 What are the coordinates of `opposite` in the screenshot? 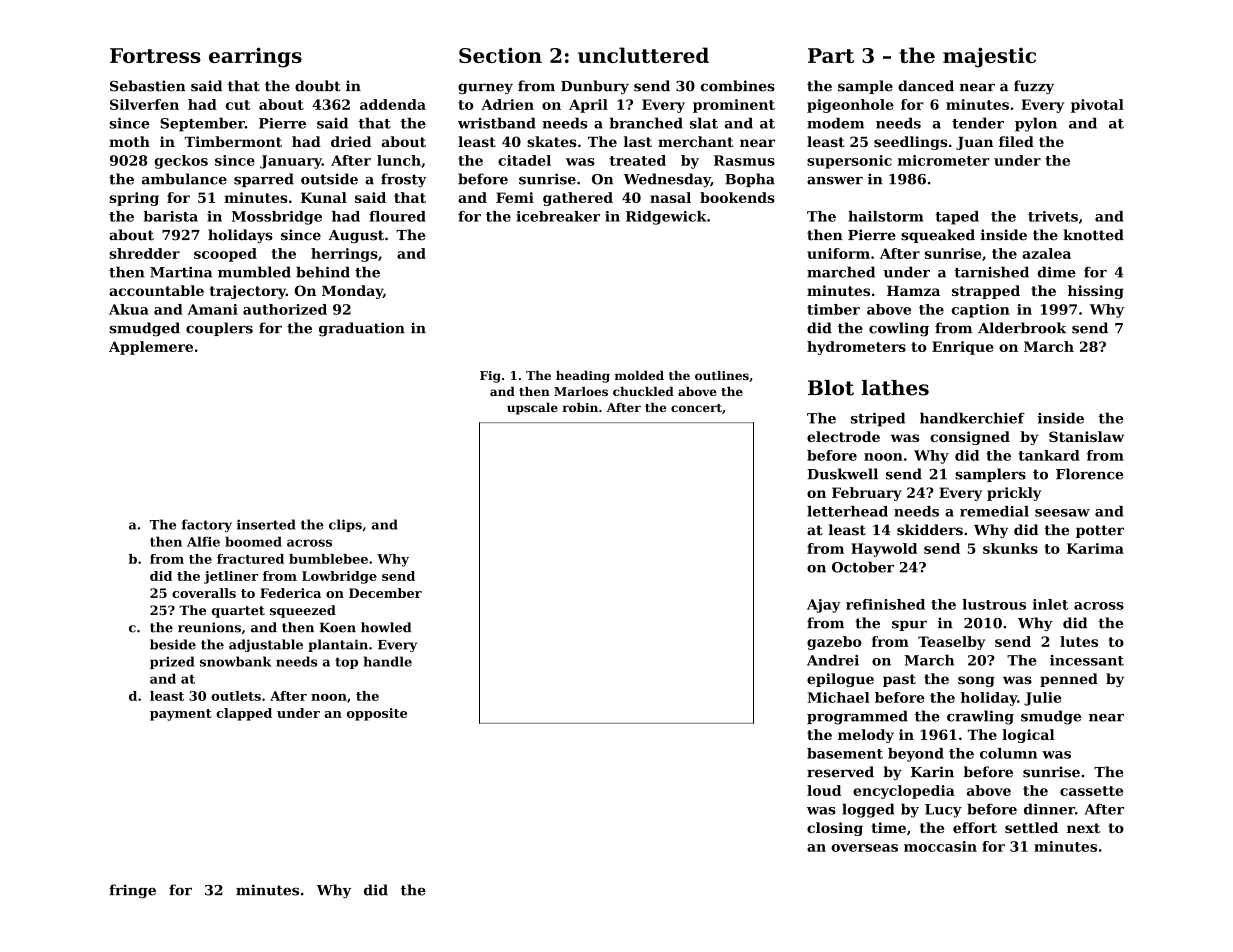 It's located at (377, 714).
